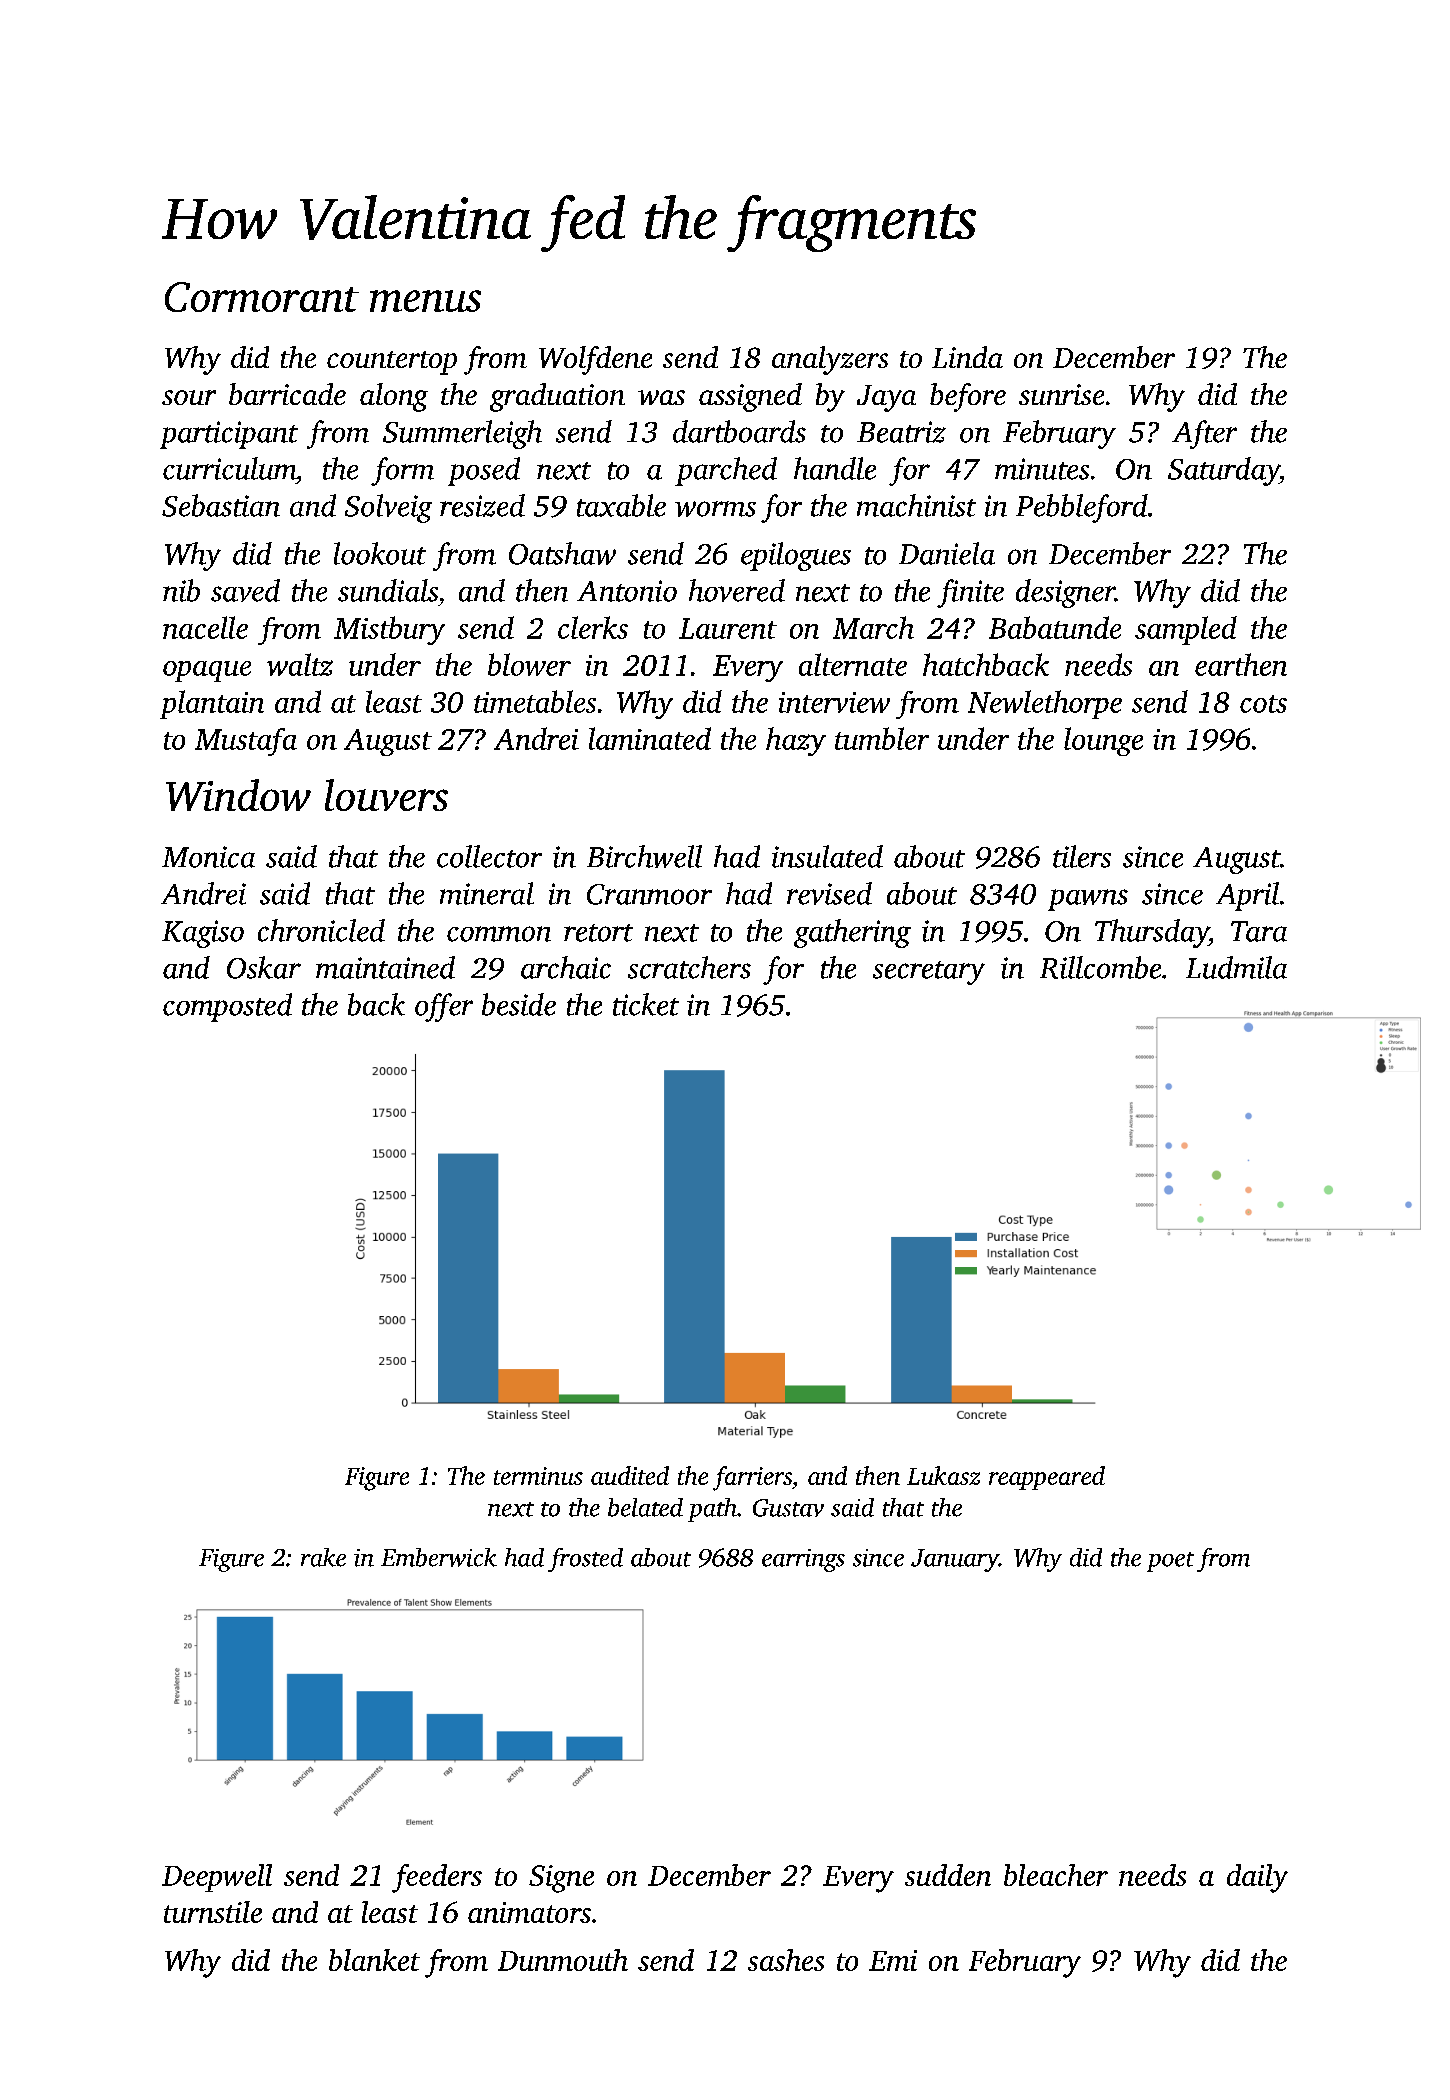  Describe the element at coordinates (752, 1478) in the screenshot. I see `farriers` at that location.
